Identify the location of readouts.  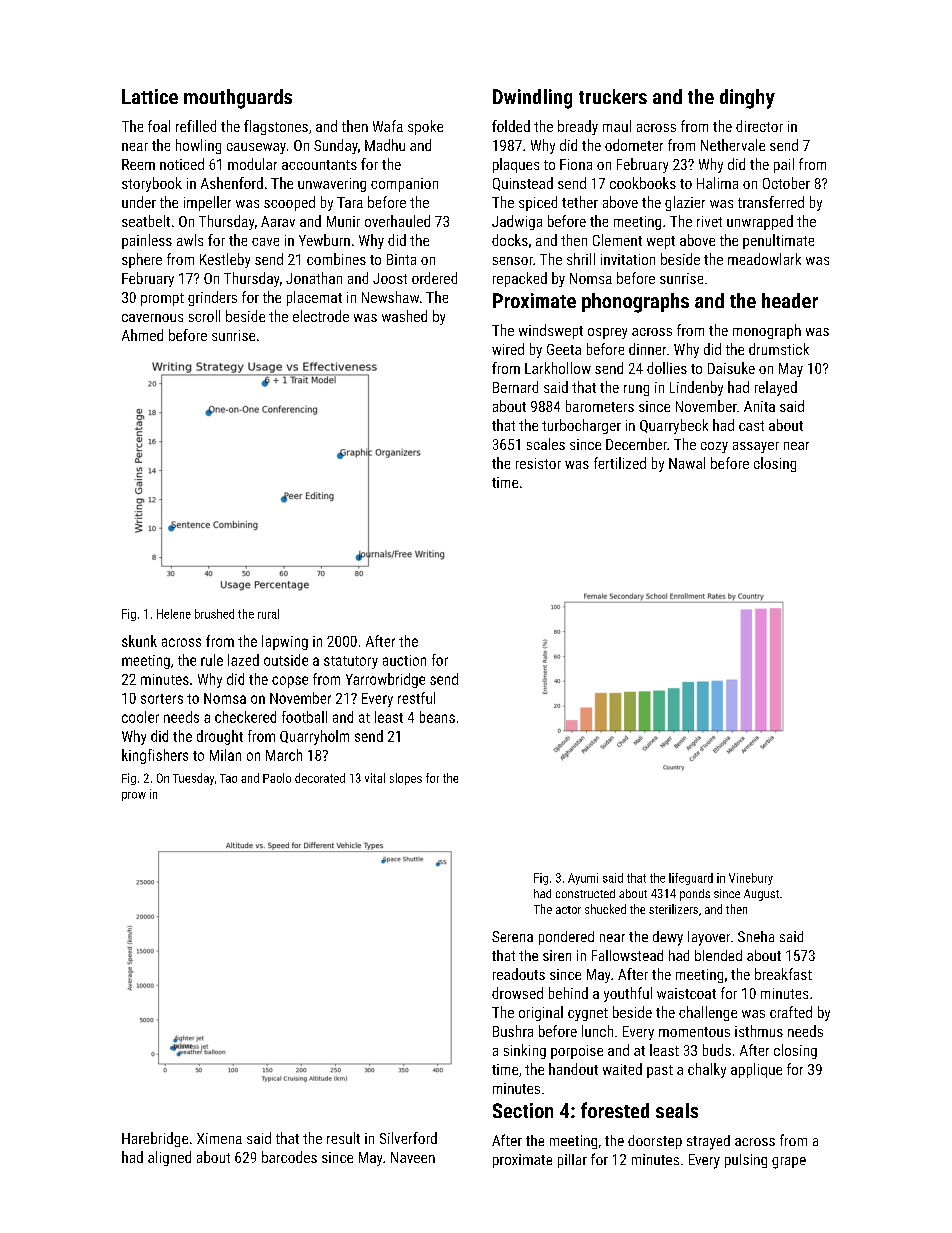
(519, 974).
